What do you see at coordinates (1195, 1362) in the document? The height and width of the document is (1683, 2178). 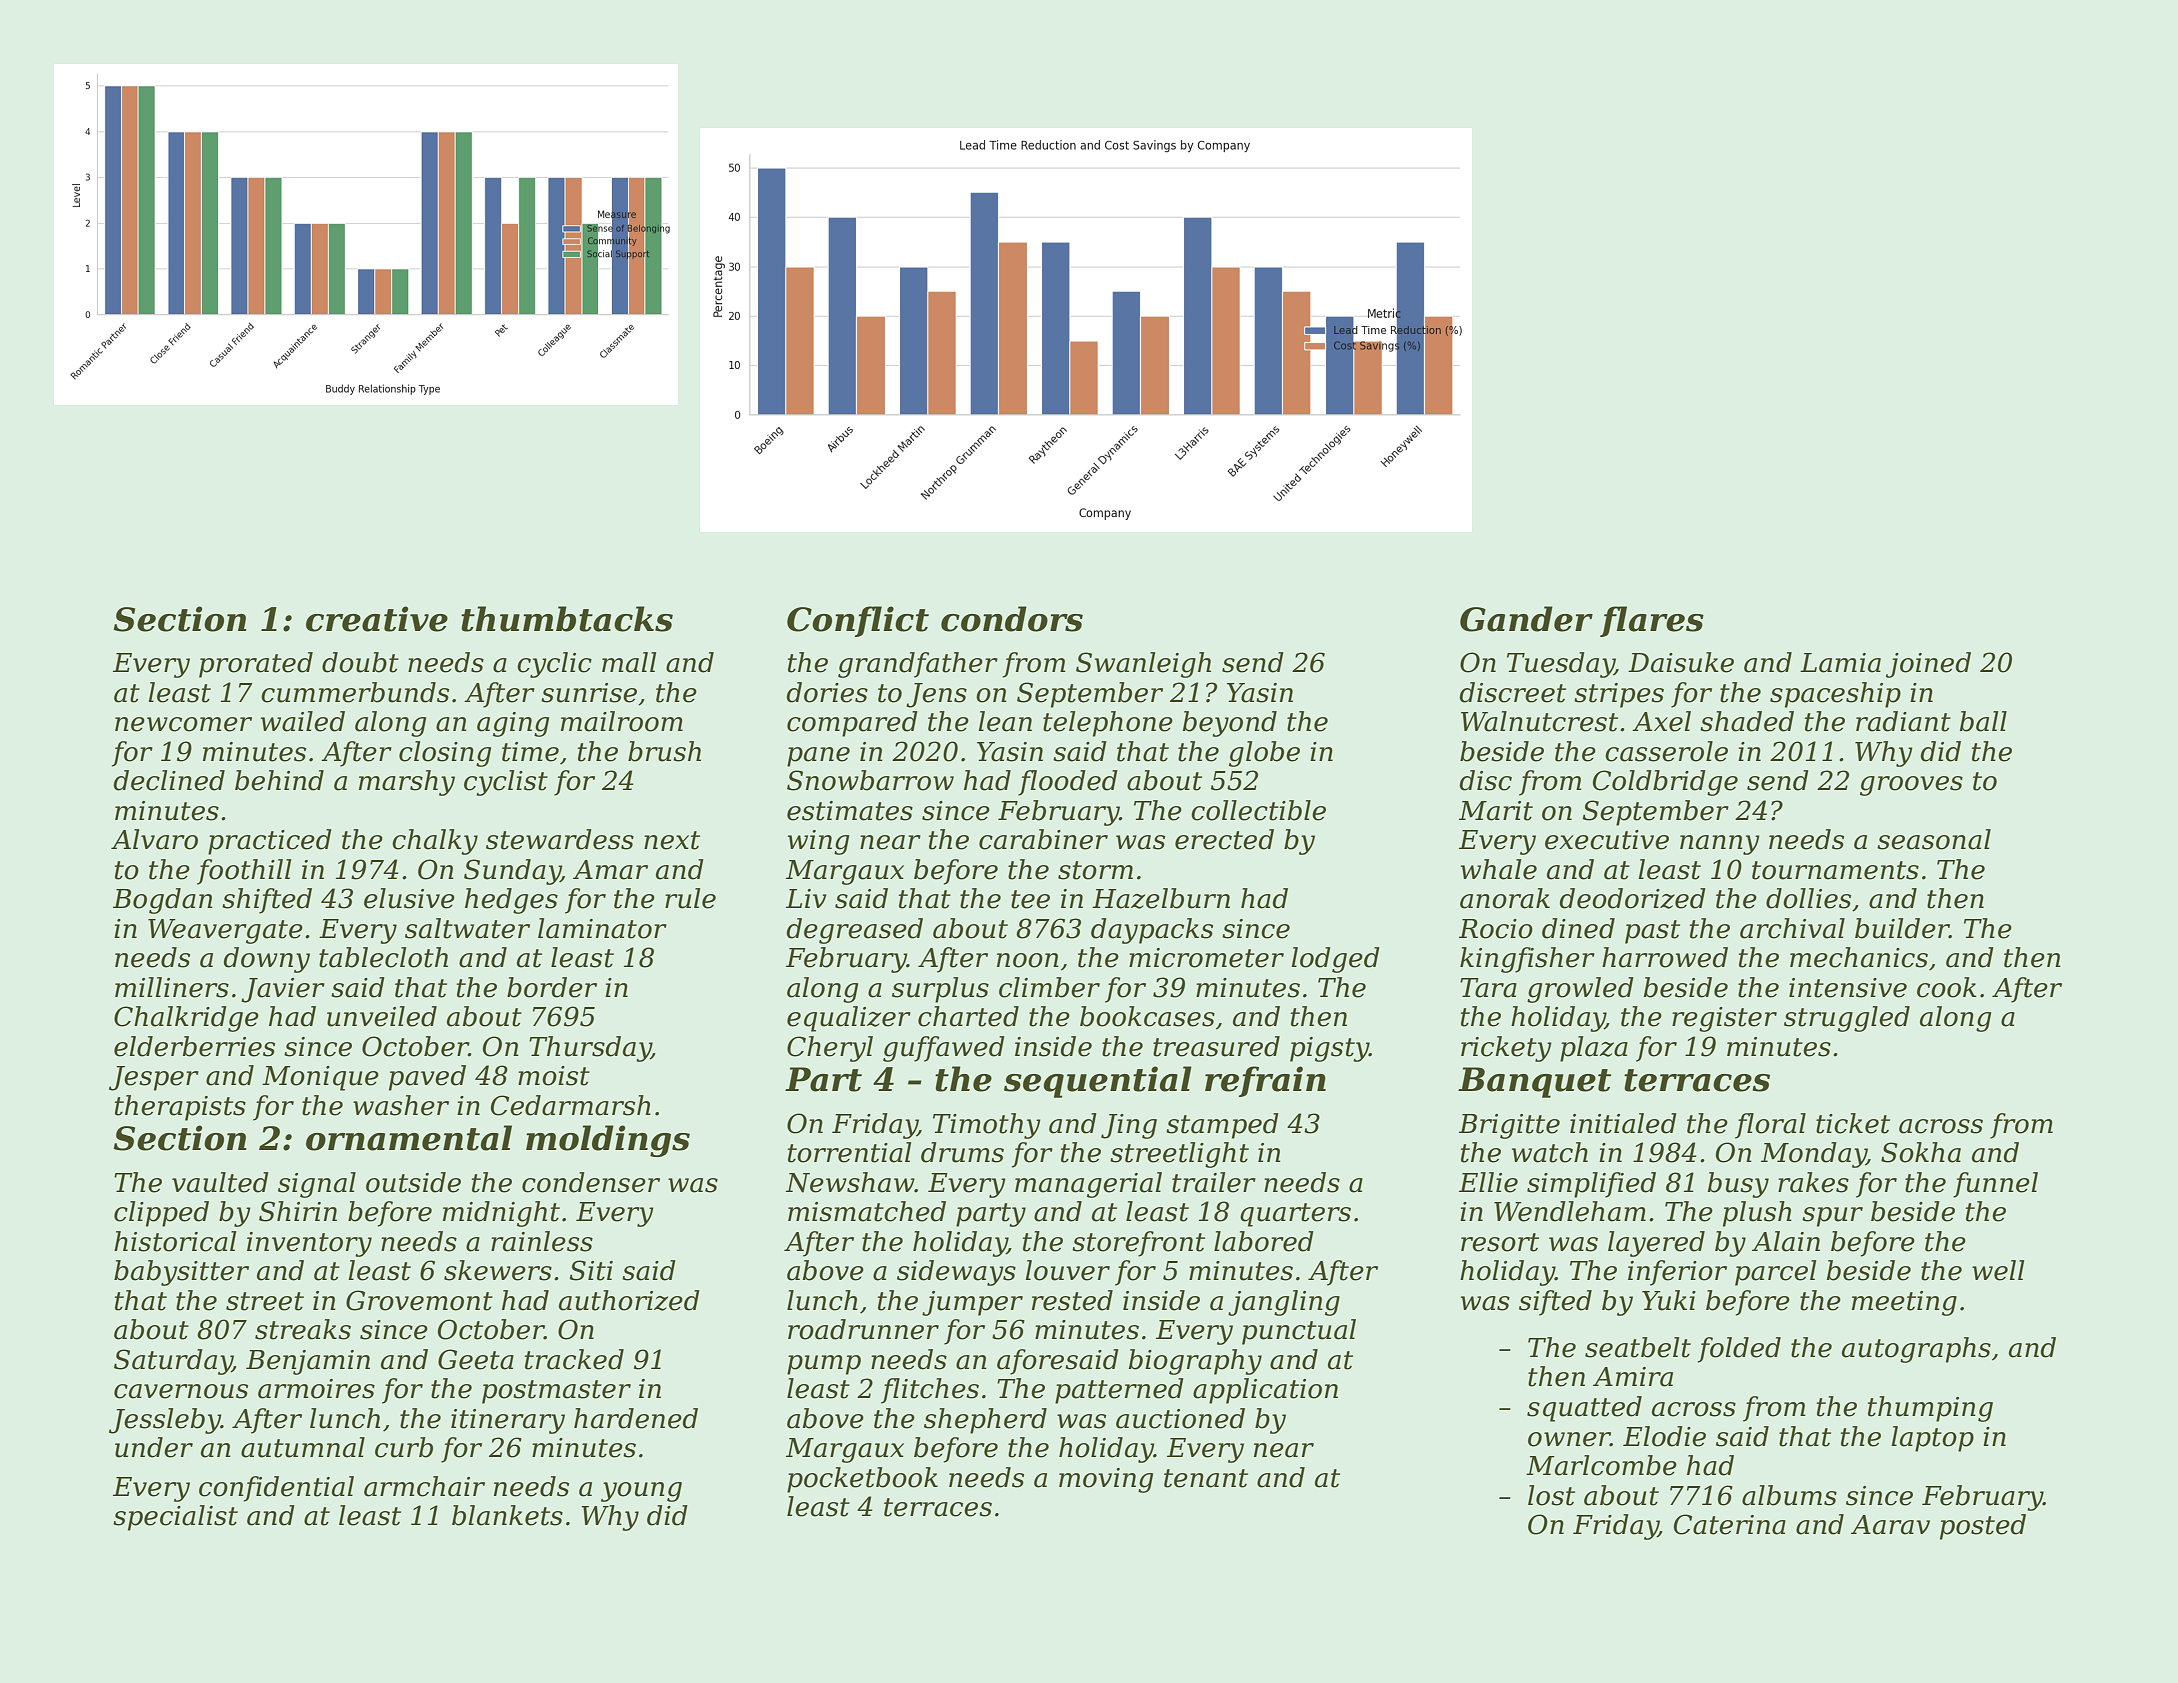 I see `biography` at bounding box center [1195, 1362].
